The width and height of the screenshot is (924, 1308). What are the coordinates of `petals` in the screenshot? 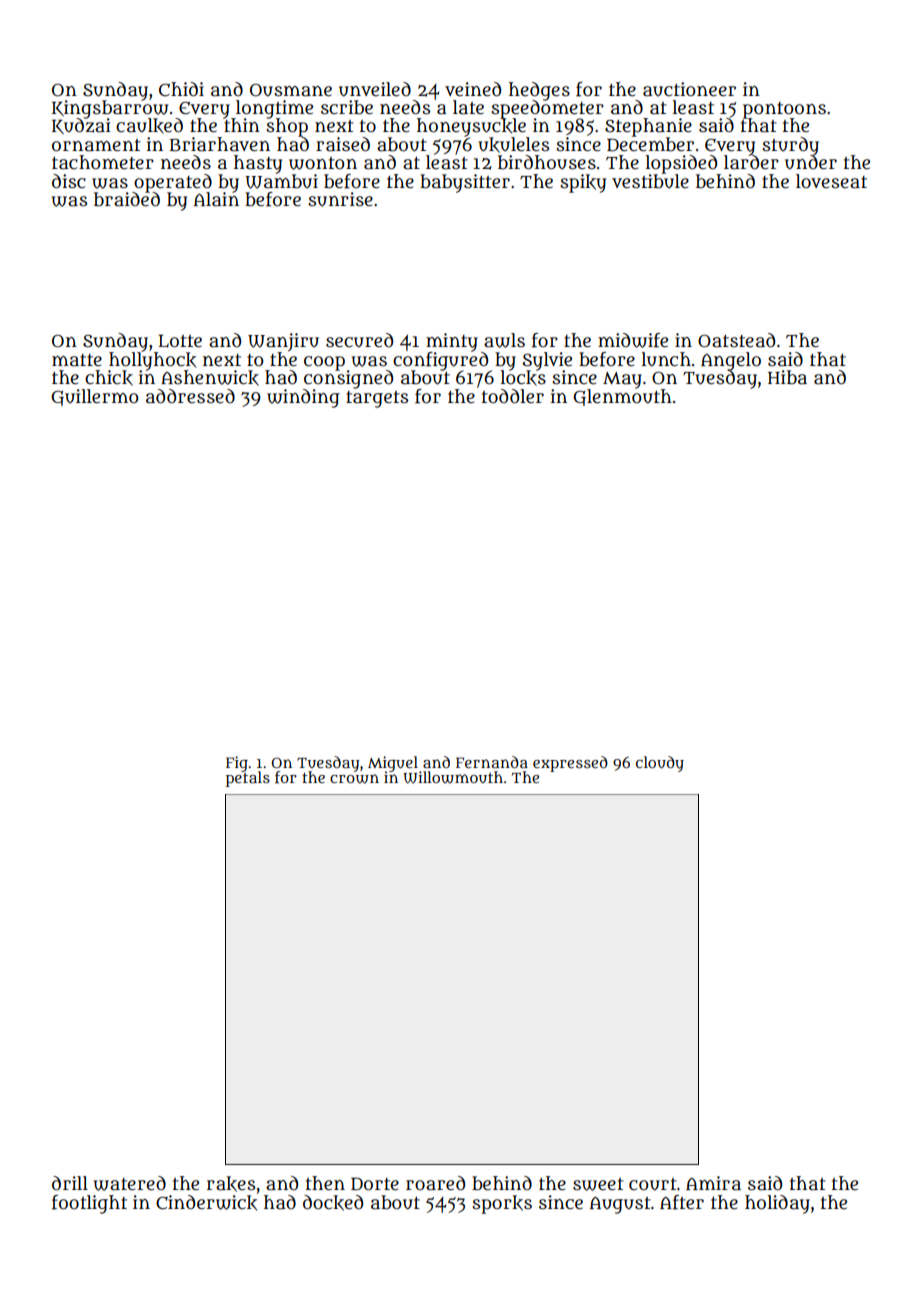 It's located at (248, 779).
